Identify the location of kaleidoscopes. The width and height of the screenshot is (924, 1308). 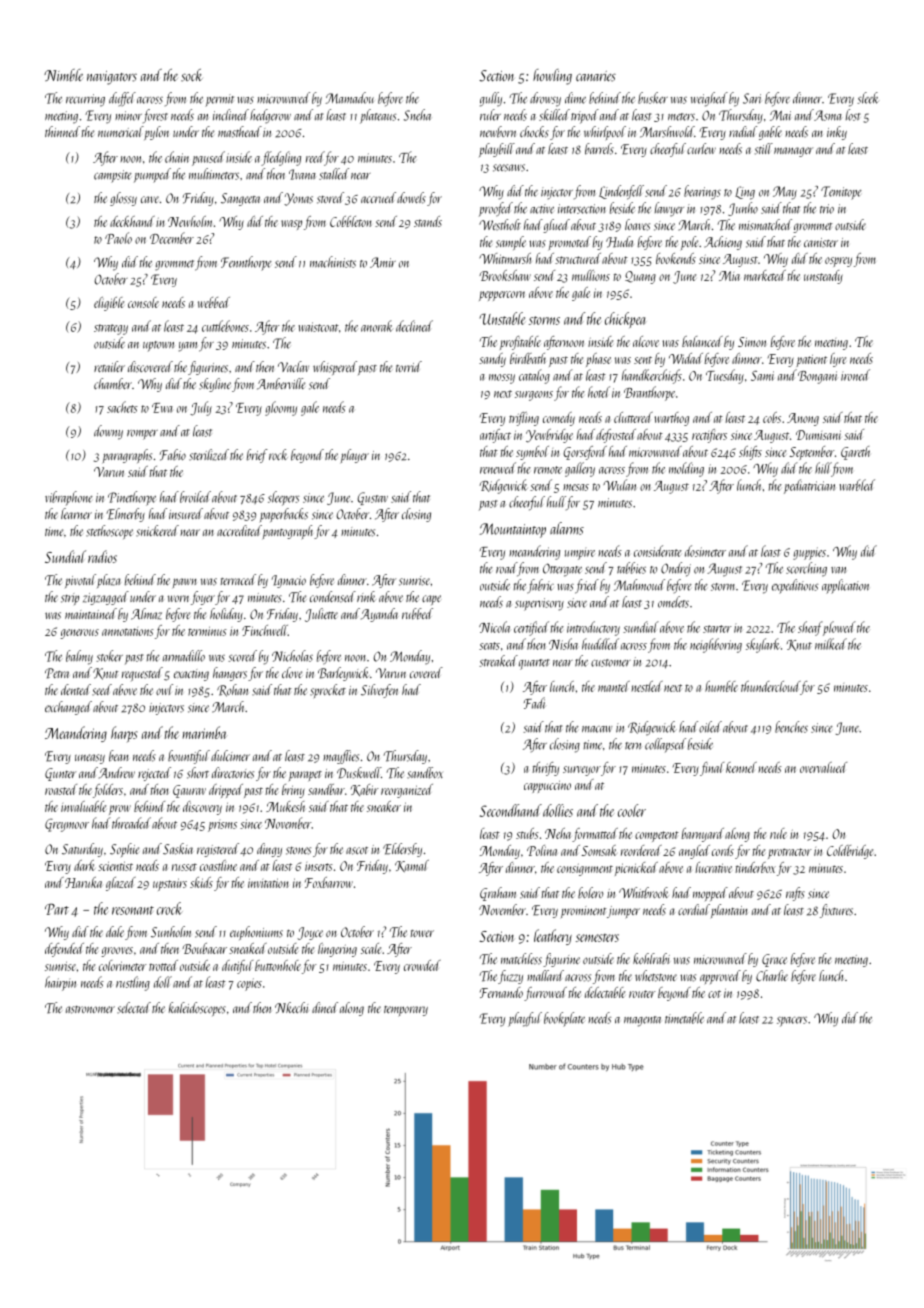
(197, 1009).
